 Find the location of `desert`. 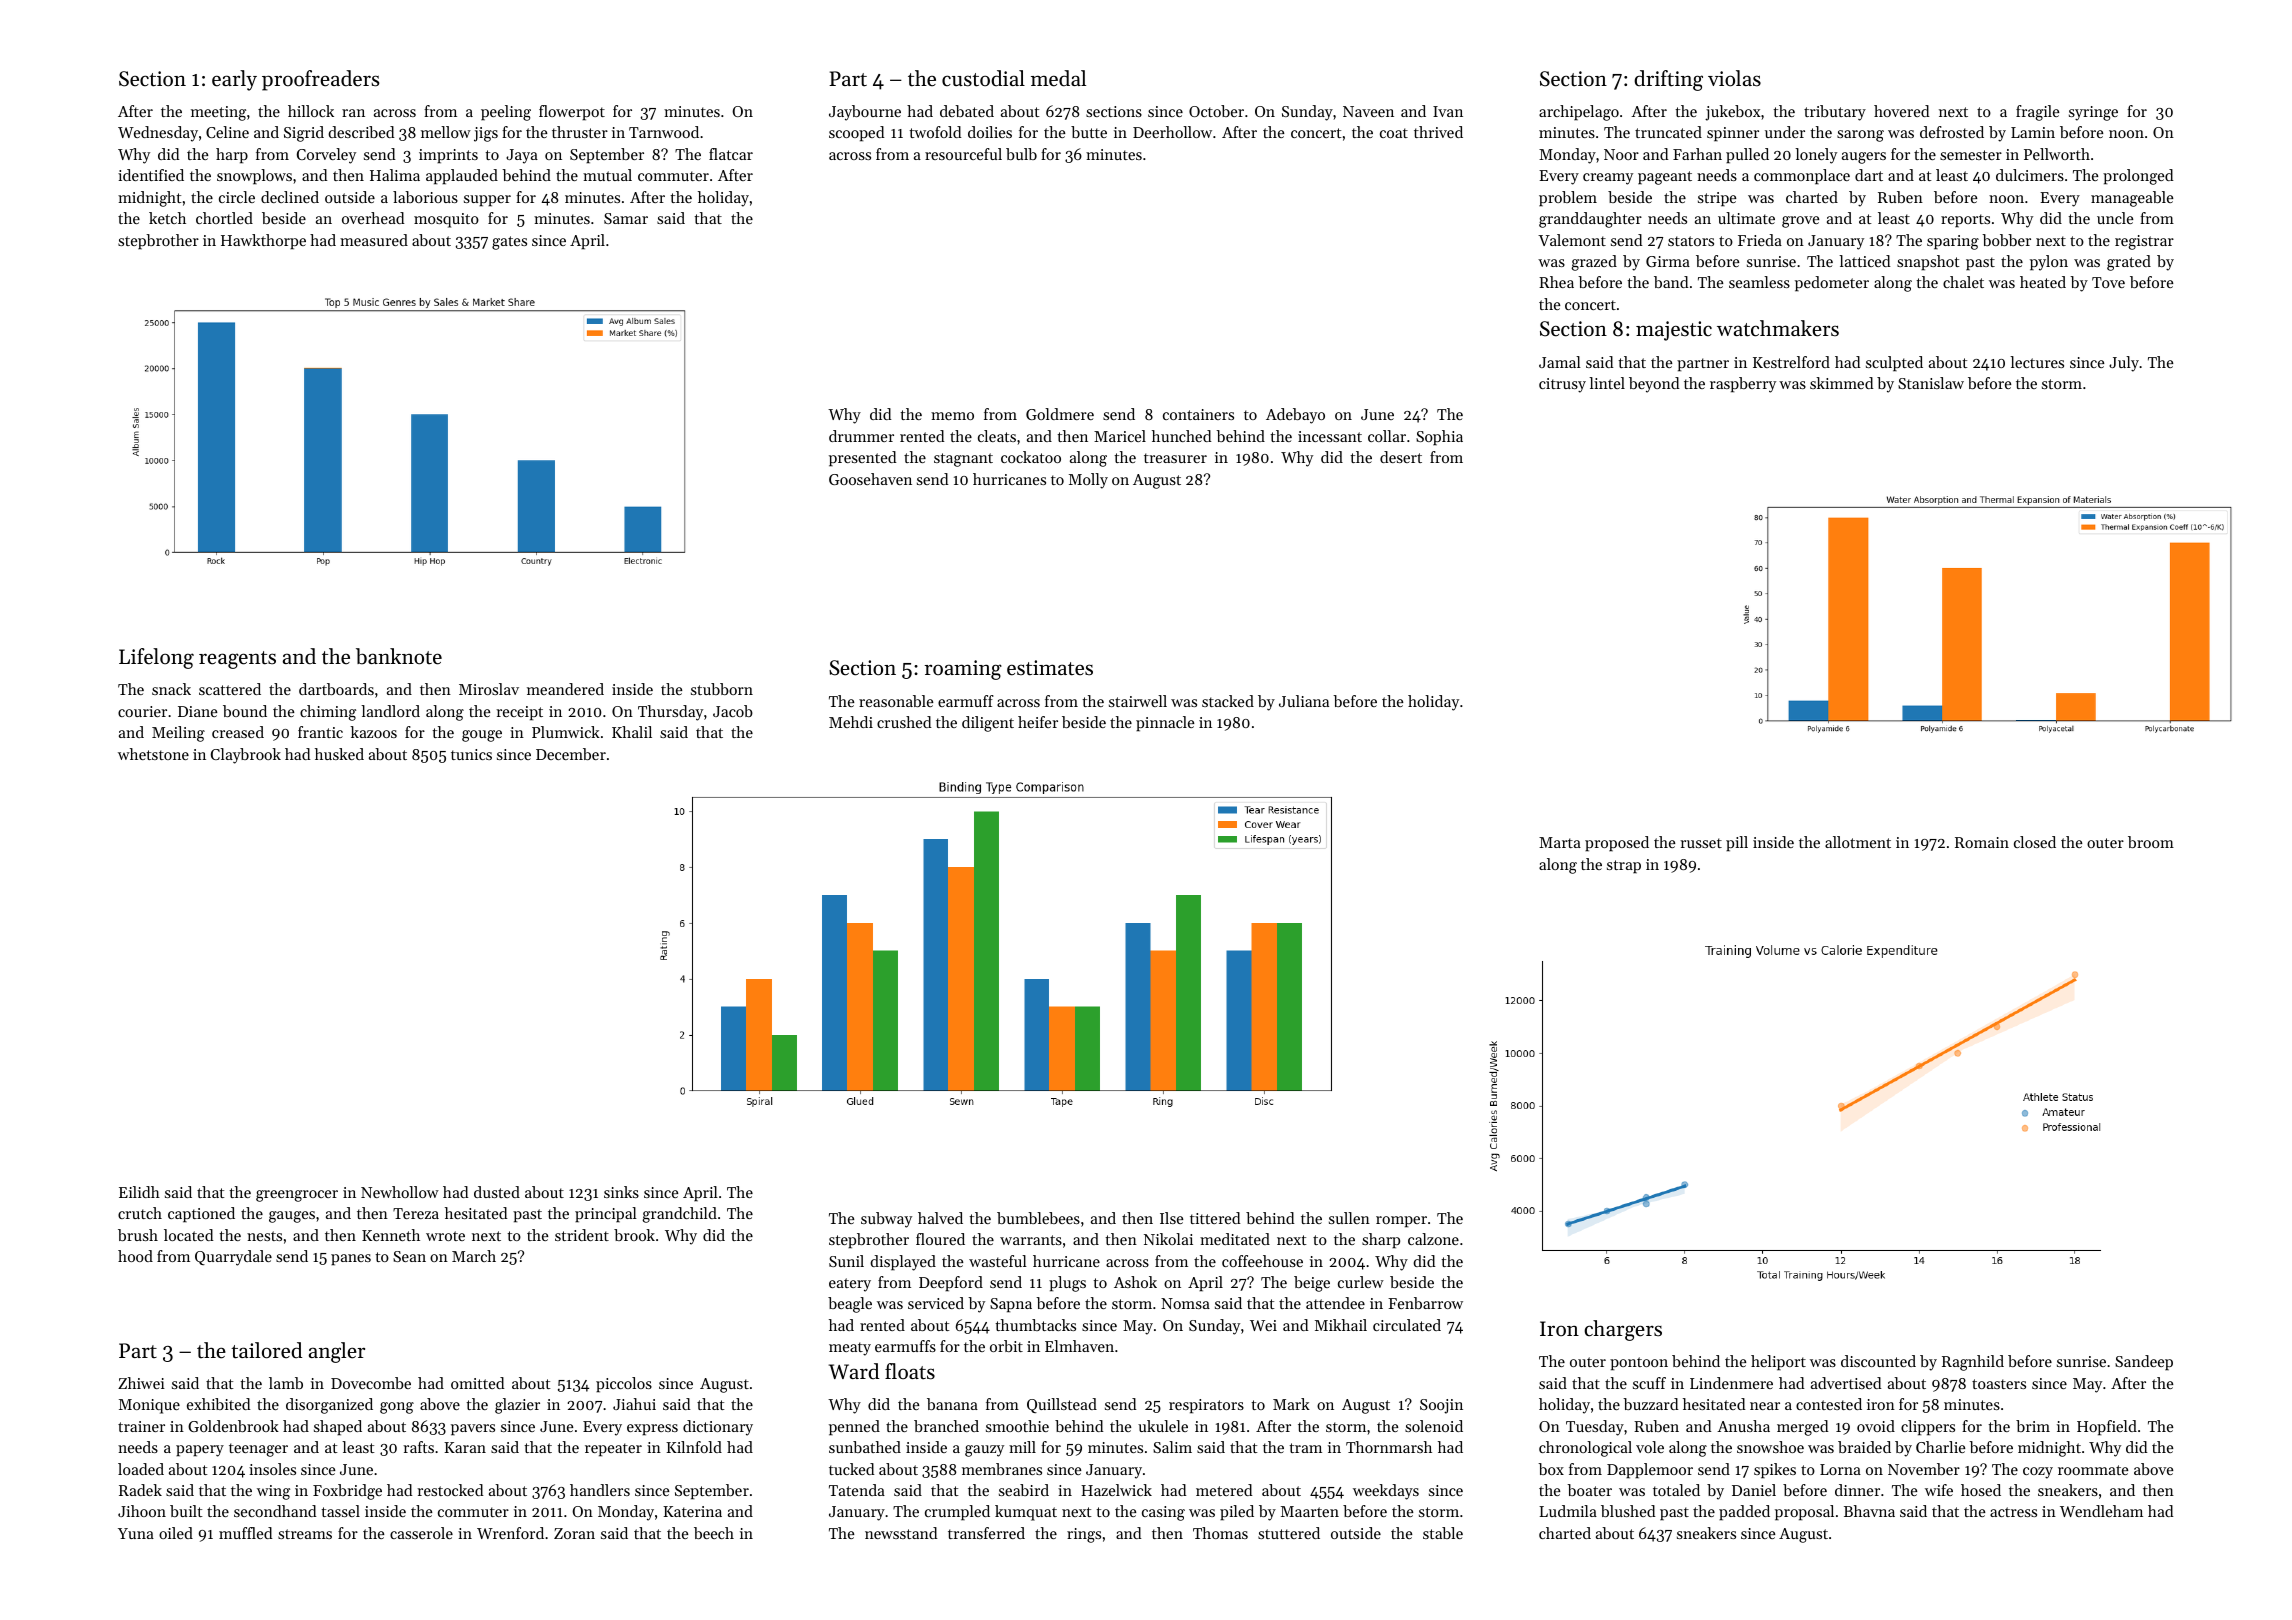

desert is located at coordinates (1401, 457).
